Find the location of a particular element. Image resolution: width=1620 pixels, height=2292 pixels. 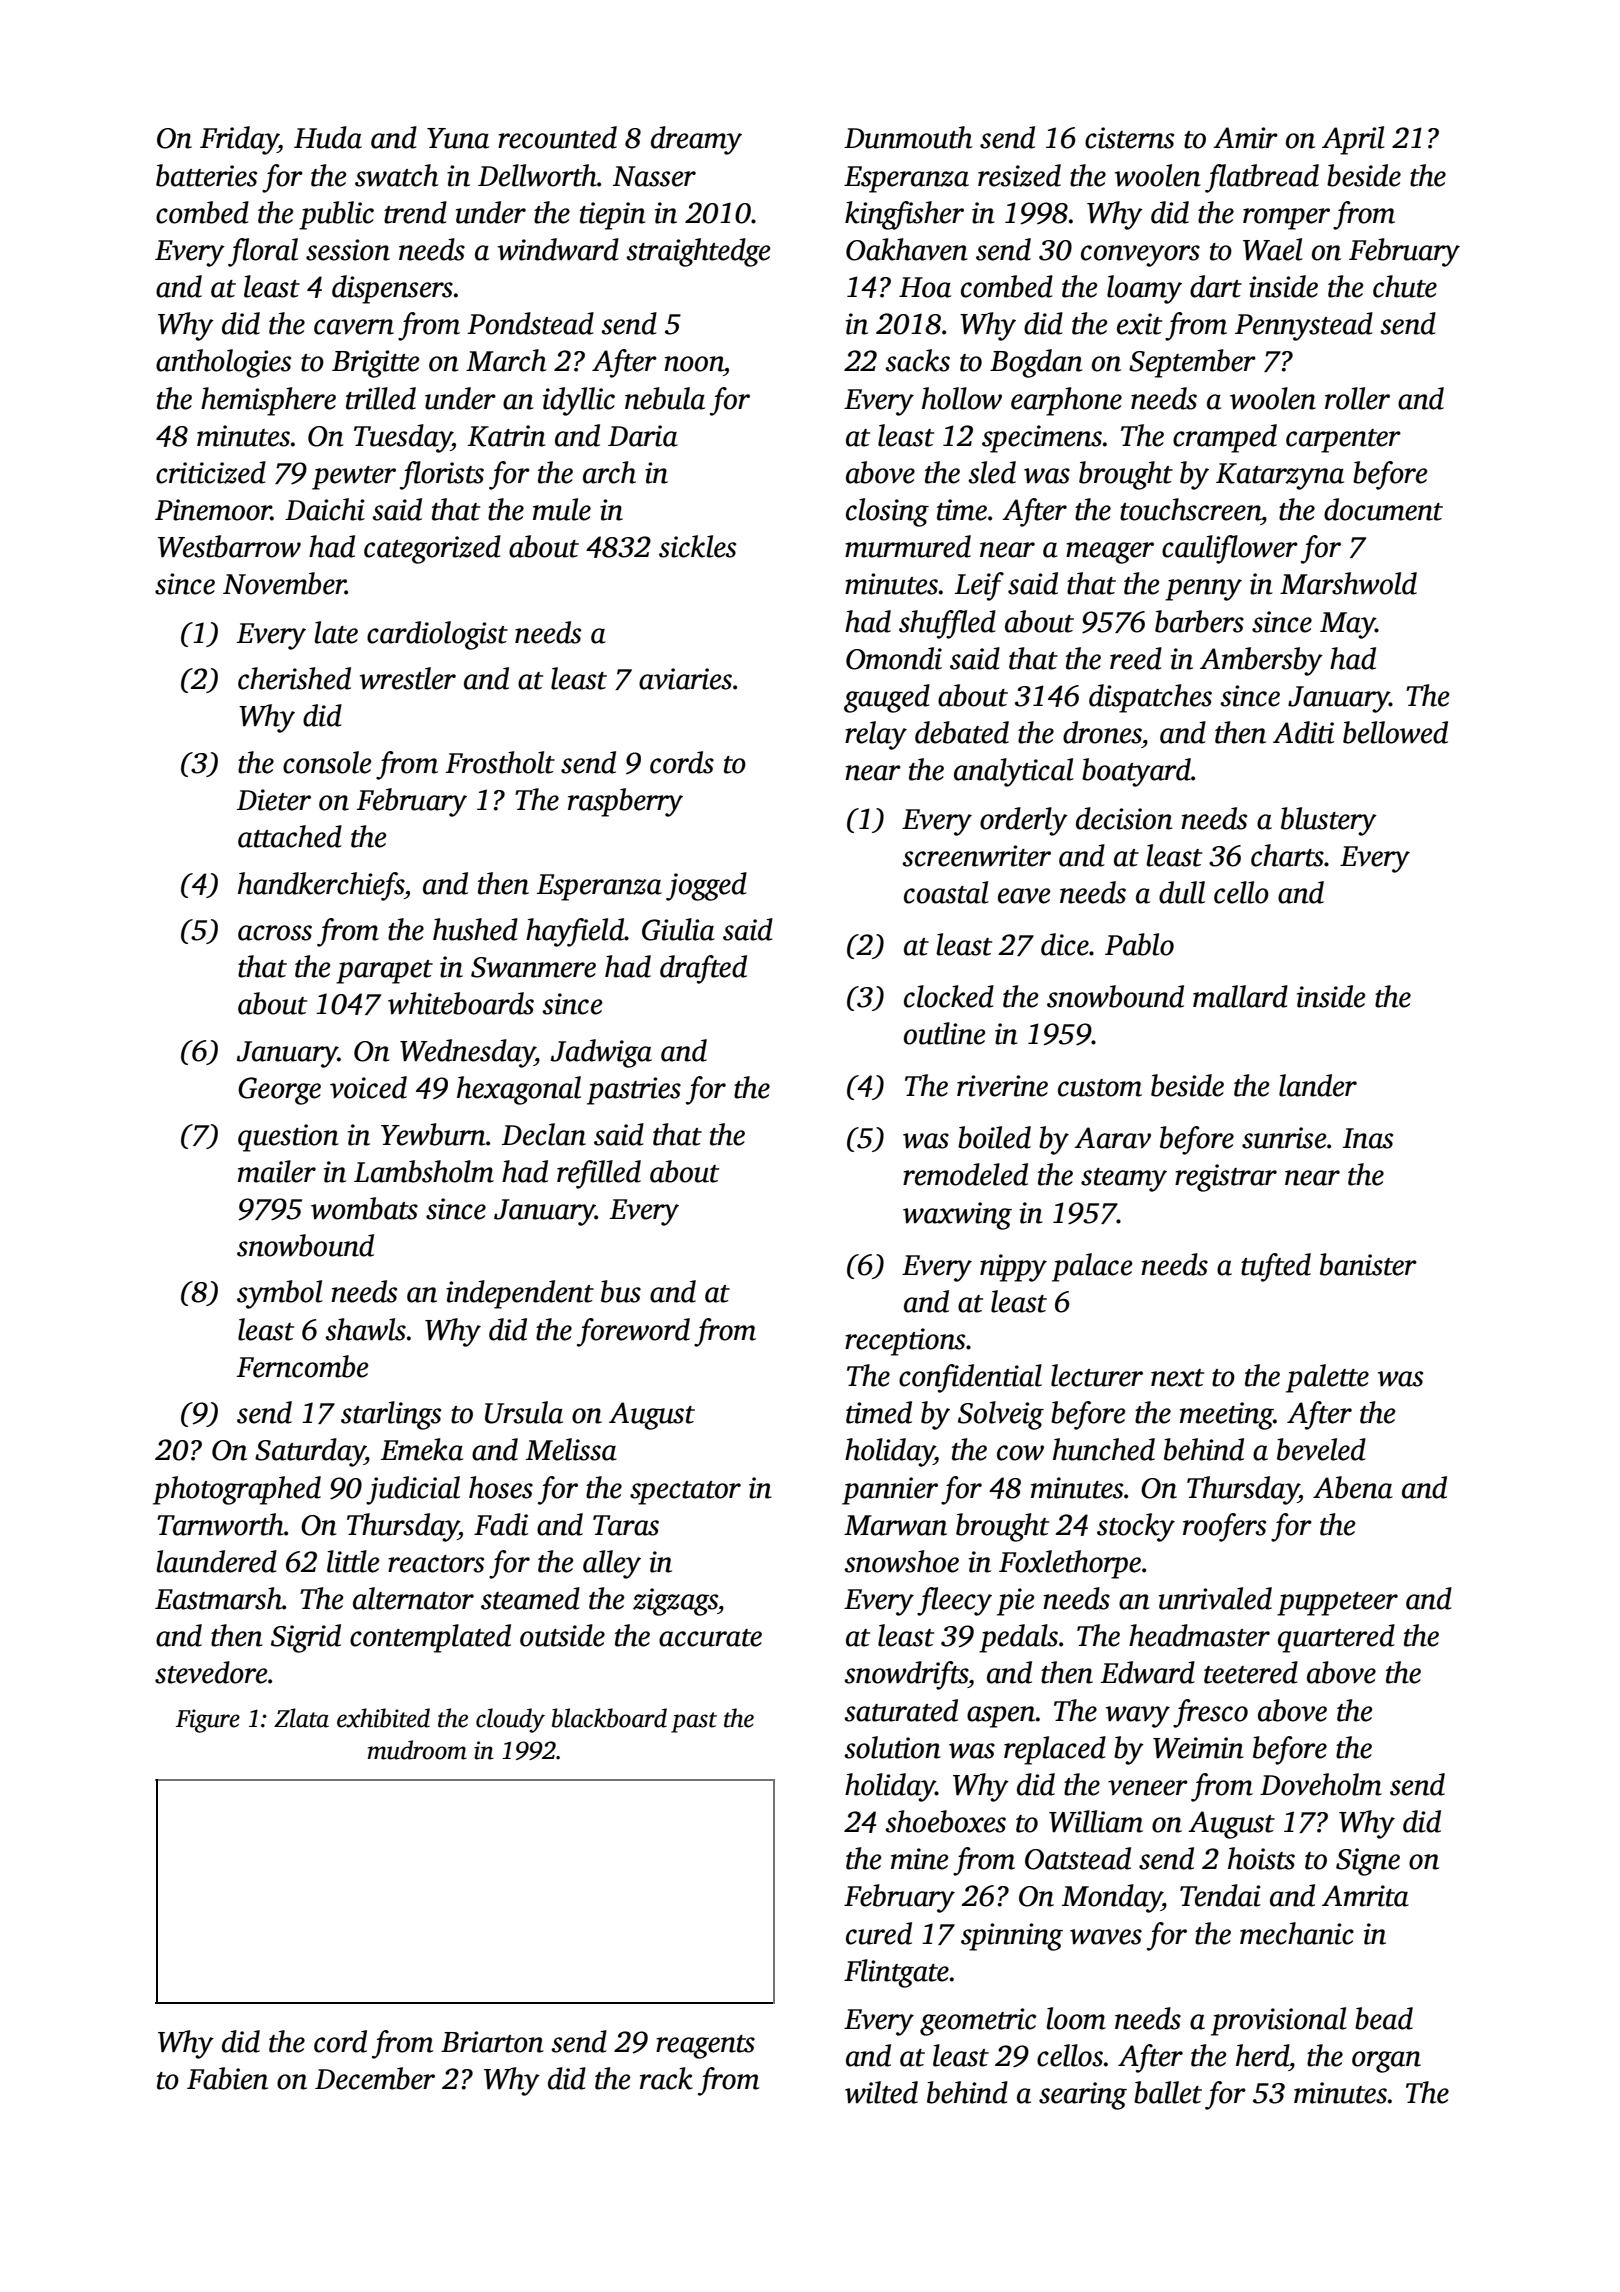

Tarnworth is located at coordinates (220, 1524).
